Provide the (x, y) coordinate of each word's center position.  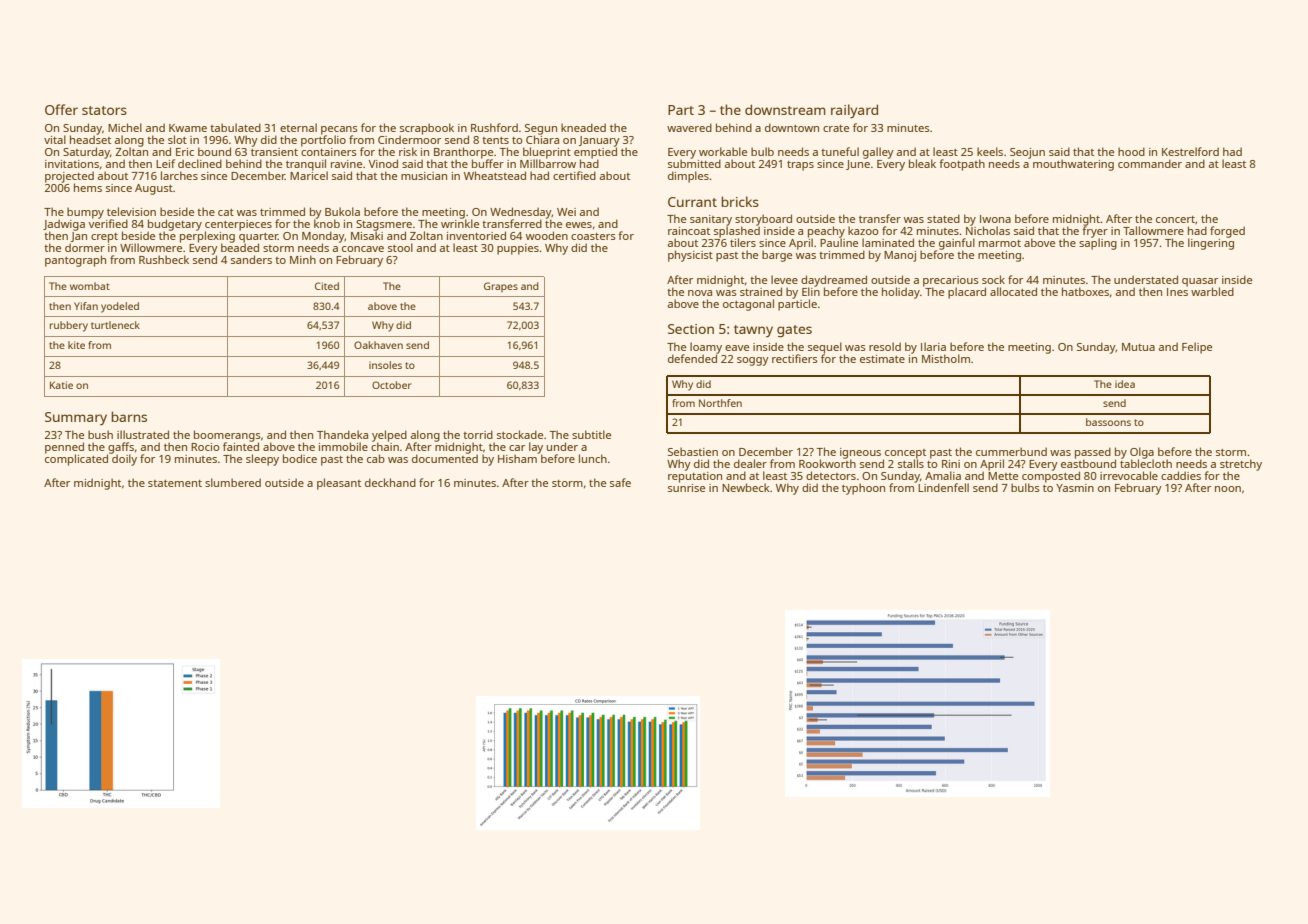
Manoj (900, 256)
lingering (1211, 244)
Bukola (342, 211)
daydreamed (834, 281)
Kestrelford (1190, 151)
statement (175, 483)
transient (274, 152)
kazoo (863, 230)
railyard (854, 111)
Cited (327, 286)
